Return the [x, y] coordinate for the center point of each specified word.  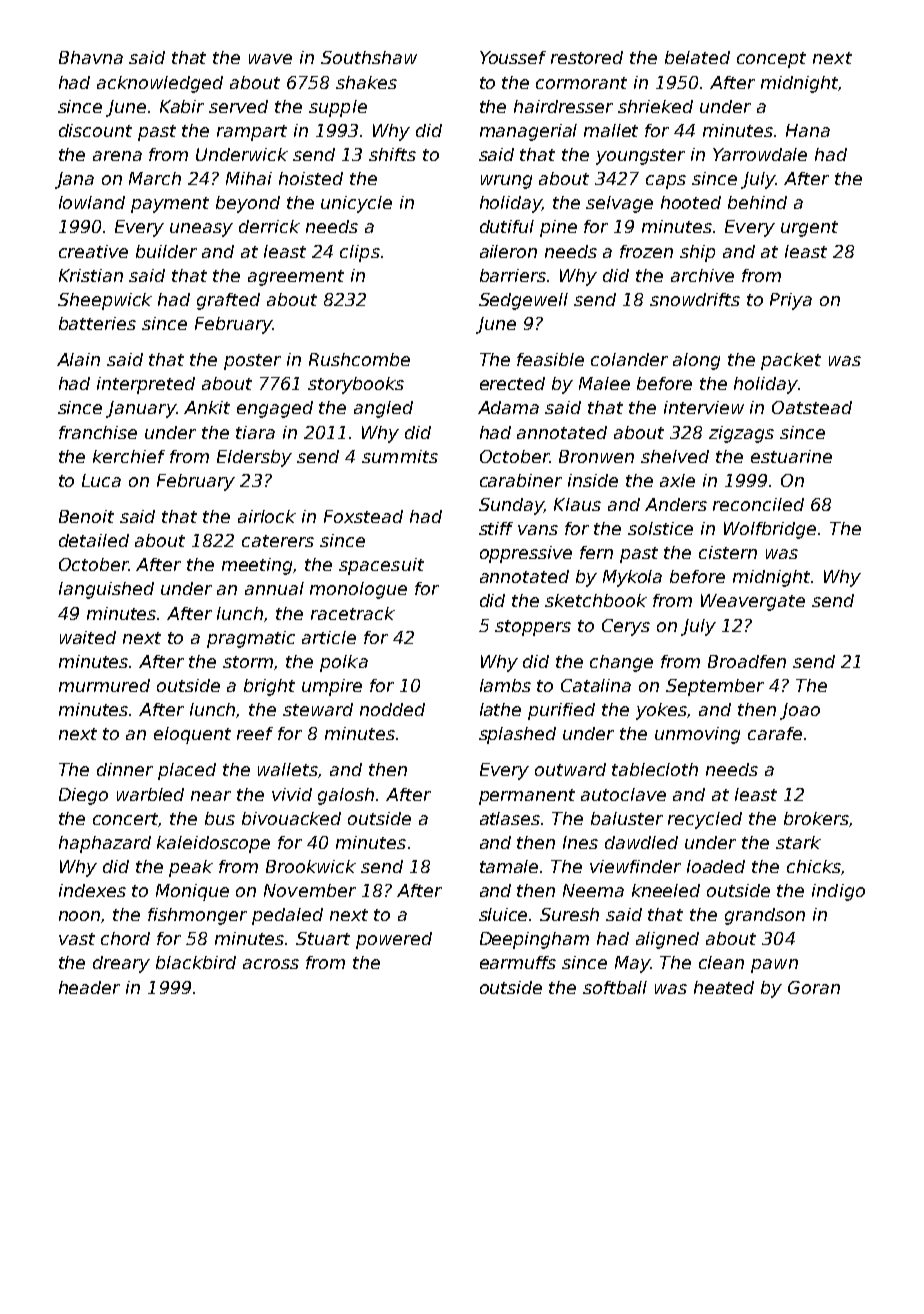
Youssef [513, 57]
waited [88, 637]
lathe [500, 709]
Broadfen [747, 661]
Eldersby [254, 458]
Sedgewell [523, 301]
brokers [816, 818]
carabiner [521, 480]
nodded [392, 709]
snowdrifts [695, 299]
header [89, 987]
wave [270, 59]
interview [704, 407]
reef [255, 733]
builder [166, 251]
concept [771, 60]
